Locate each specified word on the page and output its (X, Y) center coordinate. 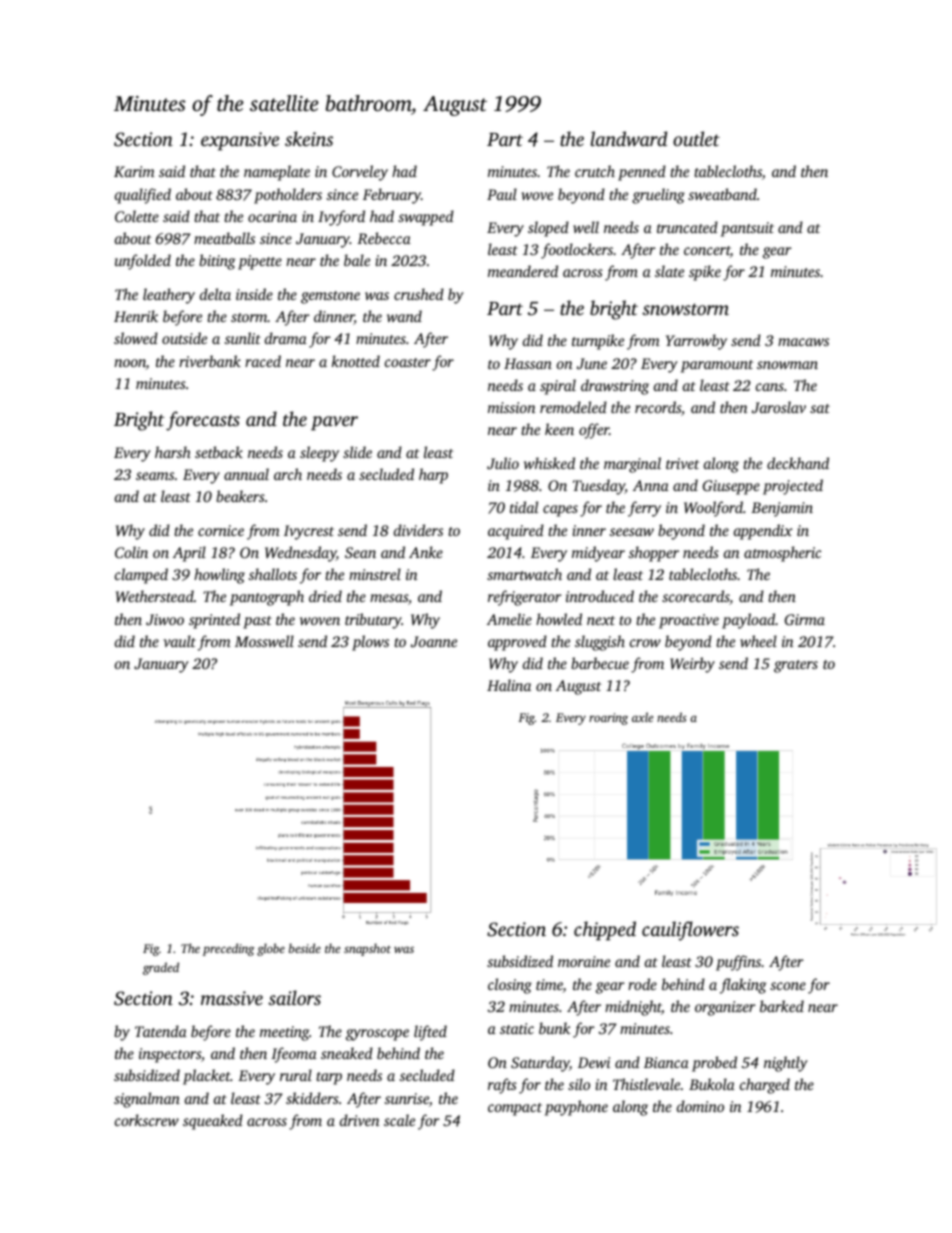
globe (271, 949)
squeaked (213, 1122)
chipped (605, 931)
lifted (430, 1033)
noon (130, 364)
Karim (134, 171)
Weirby (692, 665)
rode (642, 984)
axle (642, 717)
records (658, 407)
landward (629, 139)
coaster (408, 362)
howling (219, 576)
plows (370, 643)
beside (305, 948)
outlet (696, 138)
